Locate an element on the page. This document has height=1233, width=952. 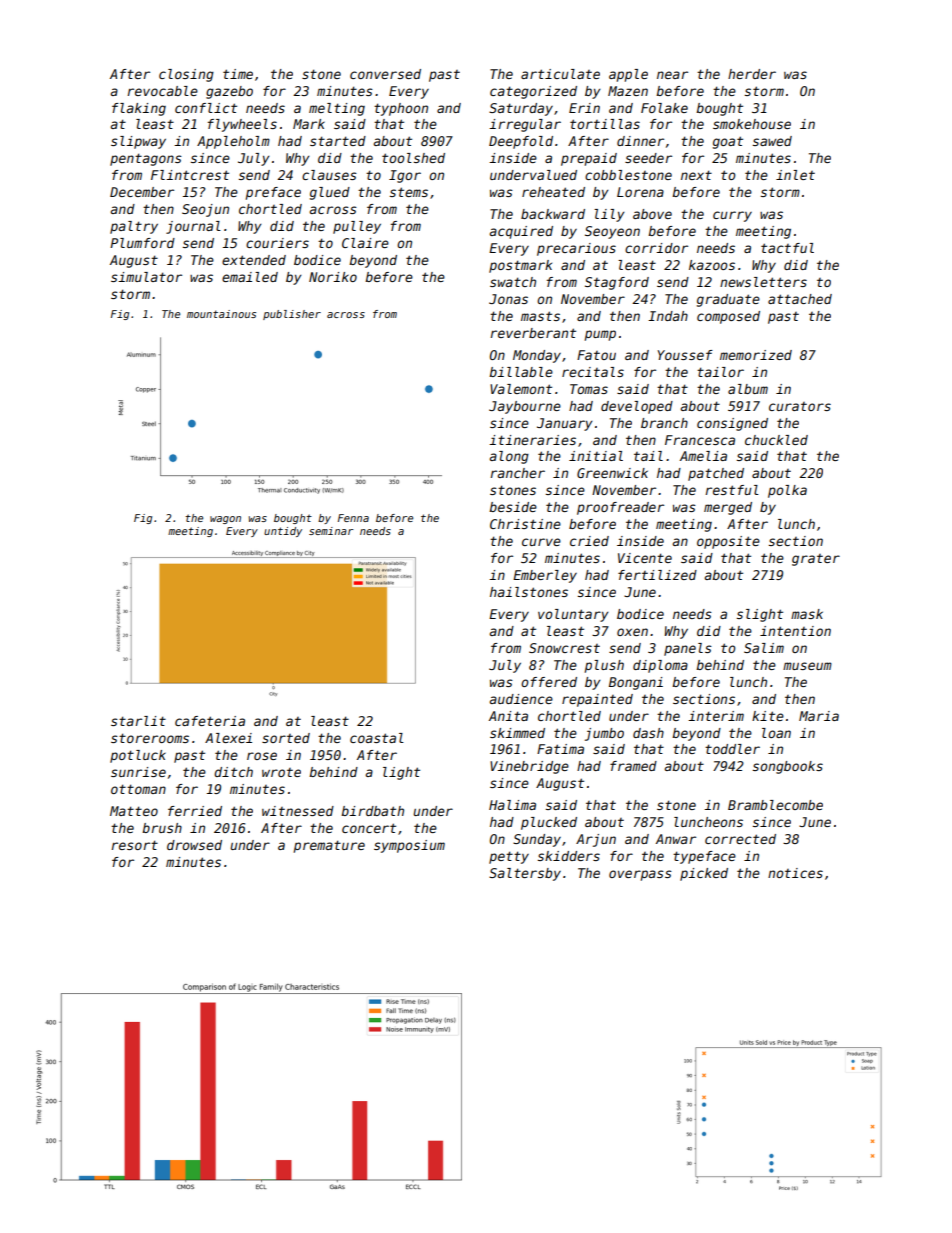
herder is located at coordinates (752, 74).
